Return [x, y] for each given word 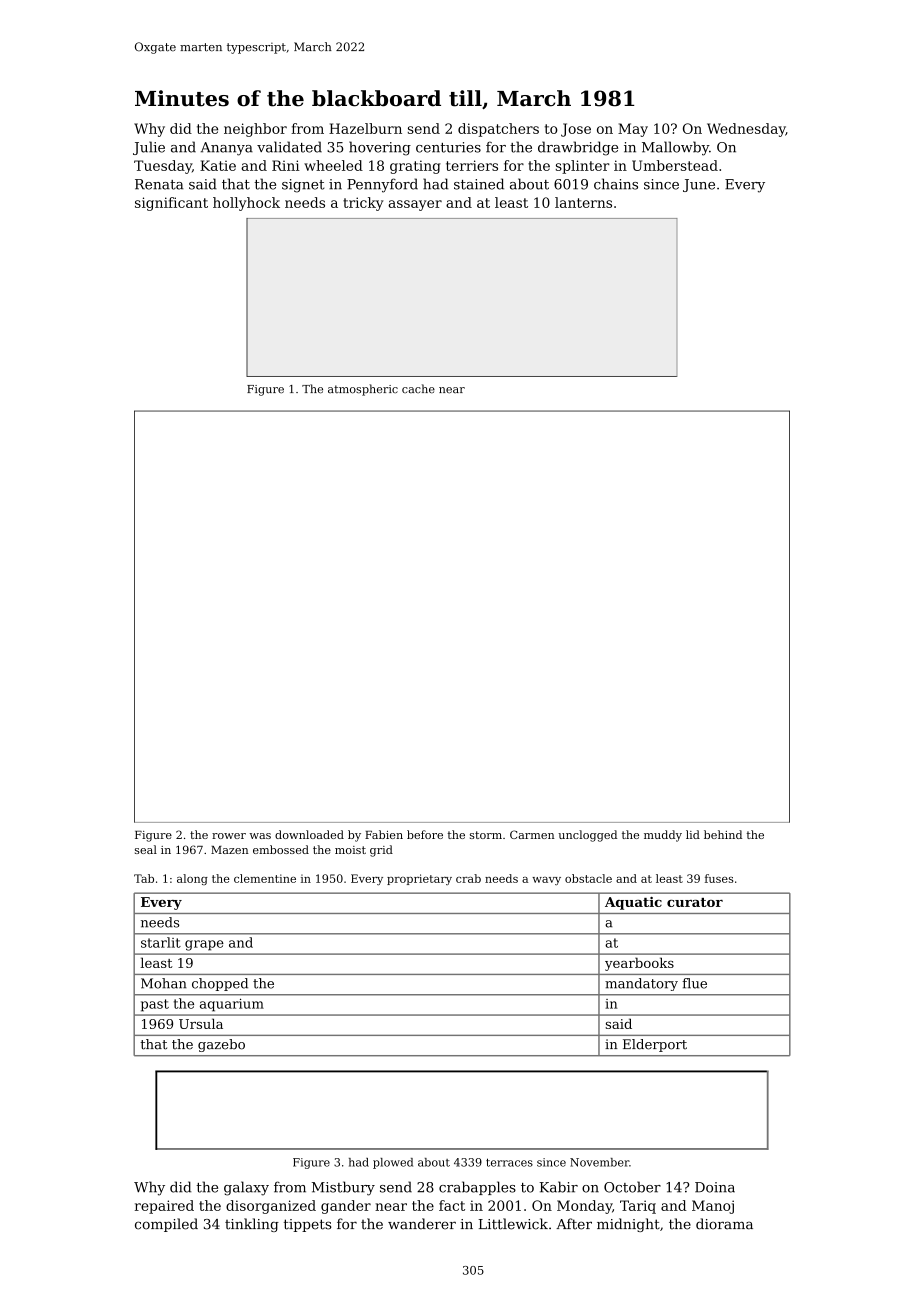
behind [723, 834]
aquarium [232, 1005]
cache [418, 389]
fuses [719, 878]
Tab [144, 878]
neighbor [255, 130]
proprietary [419, 879]
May [633, 130]
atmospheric [363, 390]
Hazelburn [365, 128]
